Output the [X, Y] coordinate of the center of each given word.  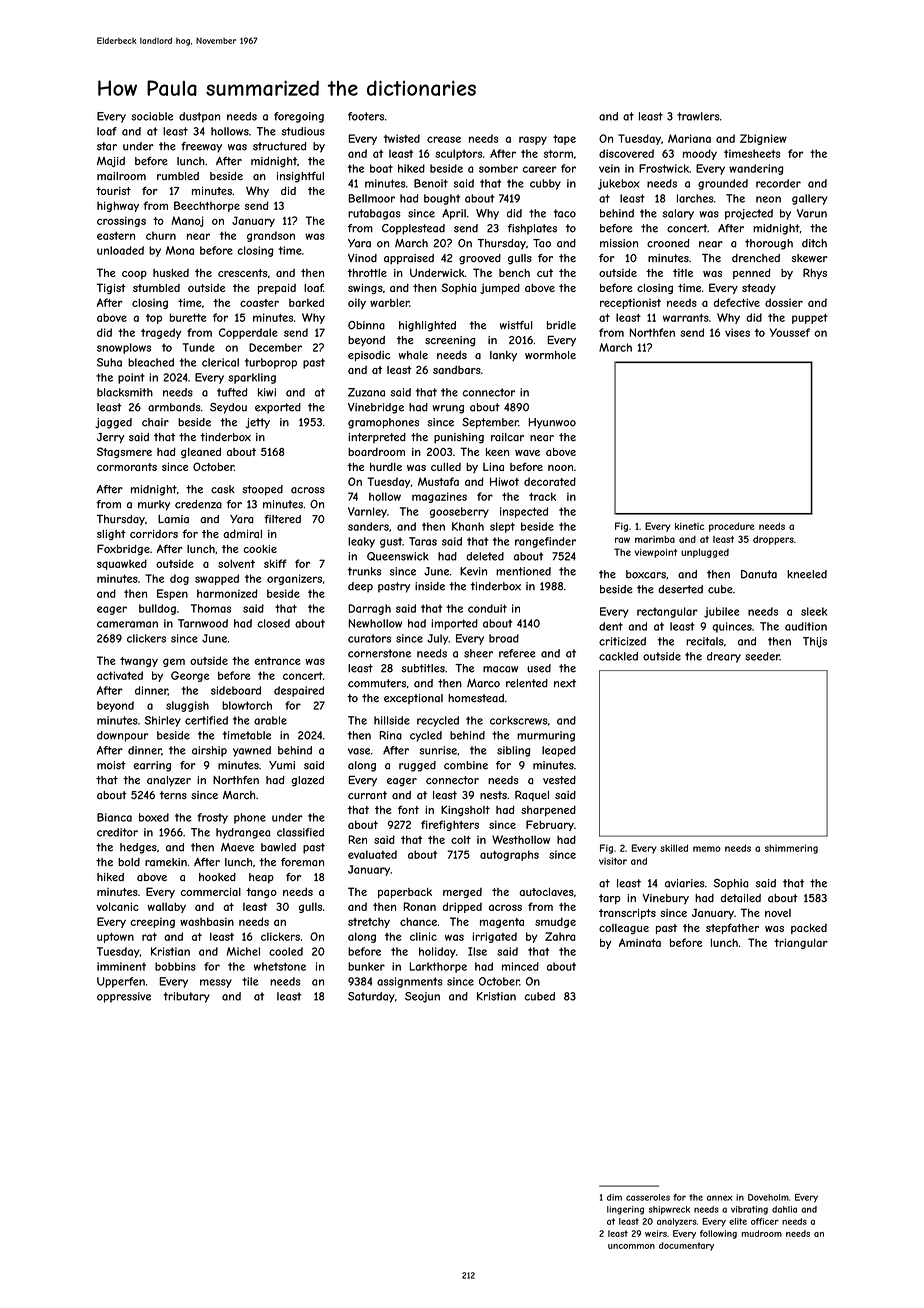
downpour [122, 736]
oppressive [124, 997]
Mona [180, 250]
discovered [626, 153]
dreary [724, 657]
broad [504, 638]
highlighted [427, 326]
